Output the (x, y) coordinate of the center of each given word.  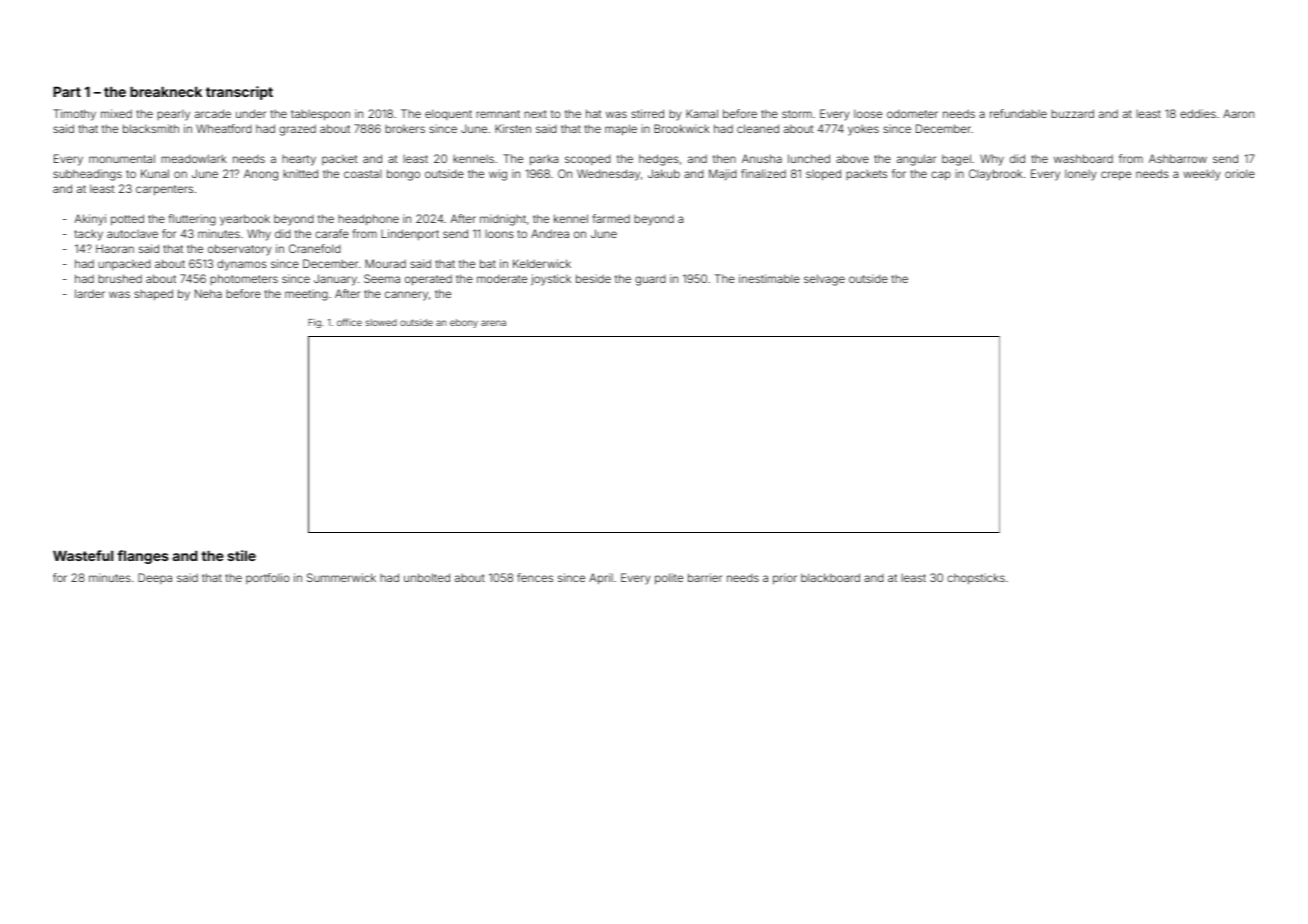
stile (241, 555)
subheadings (87, 175)
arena (493, 323)
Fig (314, 323)
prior (785, 579)
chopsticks (976, 579)
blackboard (830, 577)
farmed (611, 218)
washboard (1083, 158)
